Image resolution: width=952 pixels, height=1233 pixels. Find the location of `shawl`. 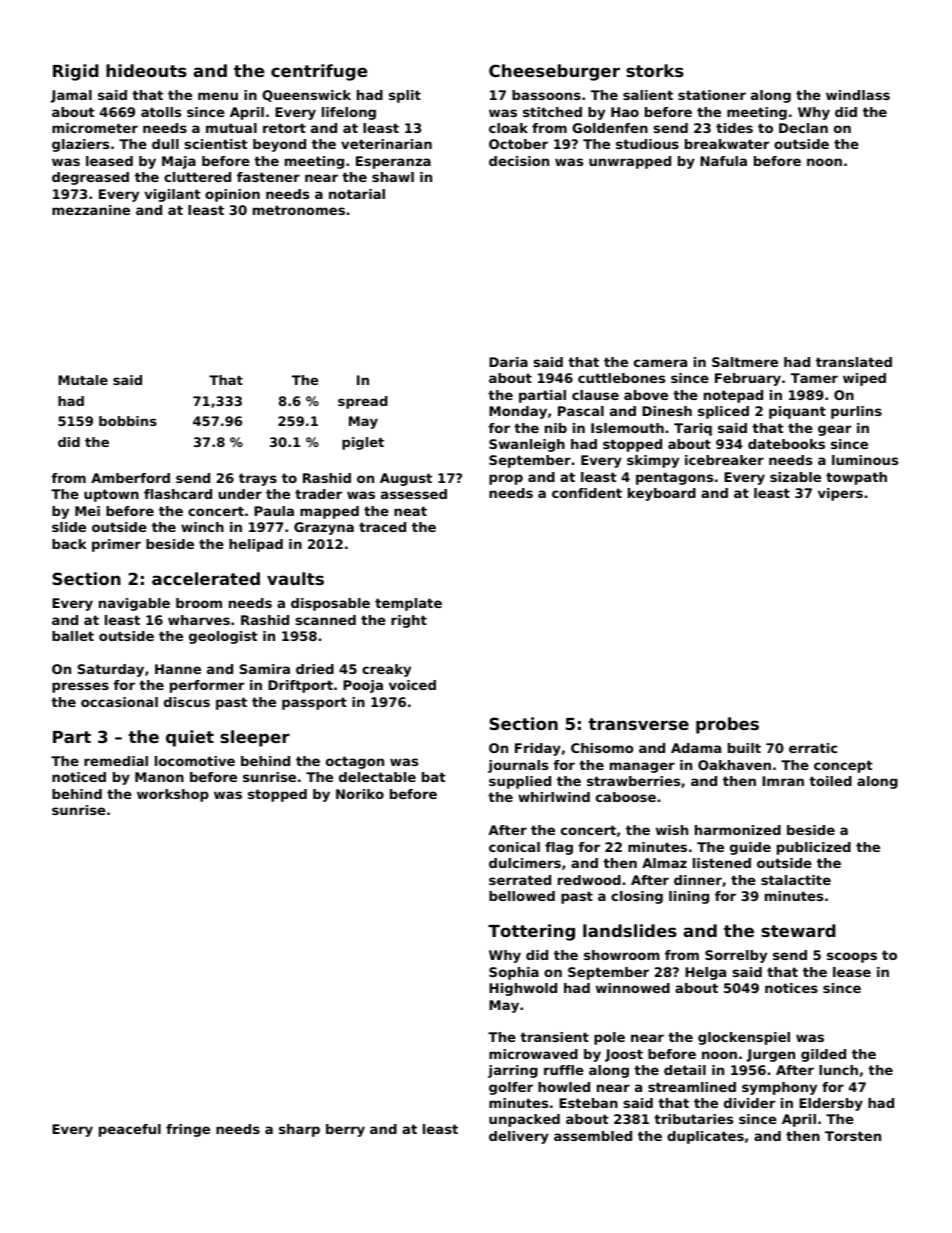

shawl is located at coordinates (393, 177).
